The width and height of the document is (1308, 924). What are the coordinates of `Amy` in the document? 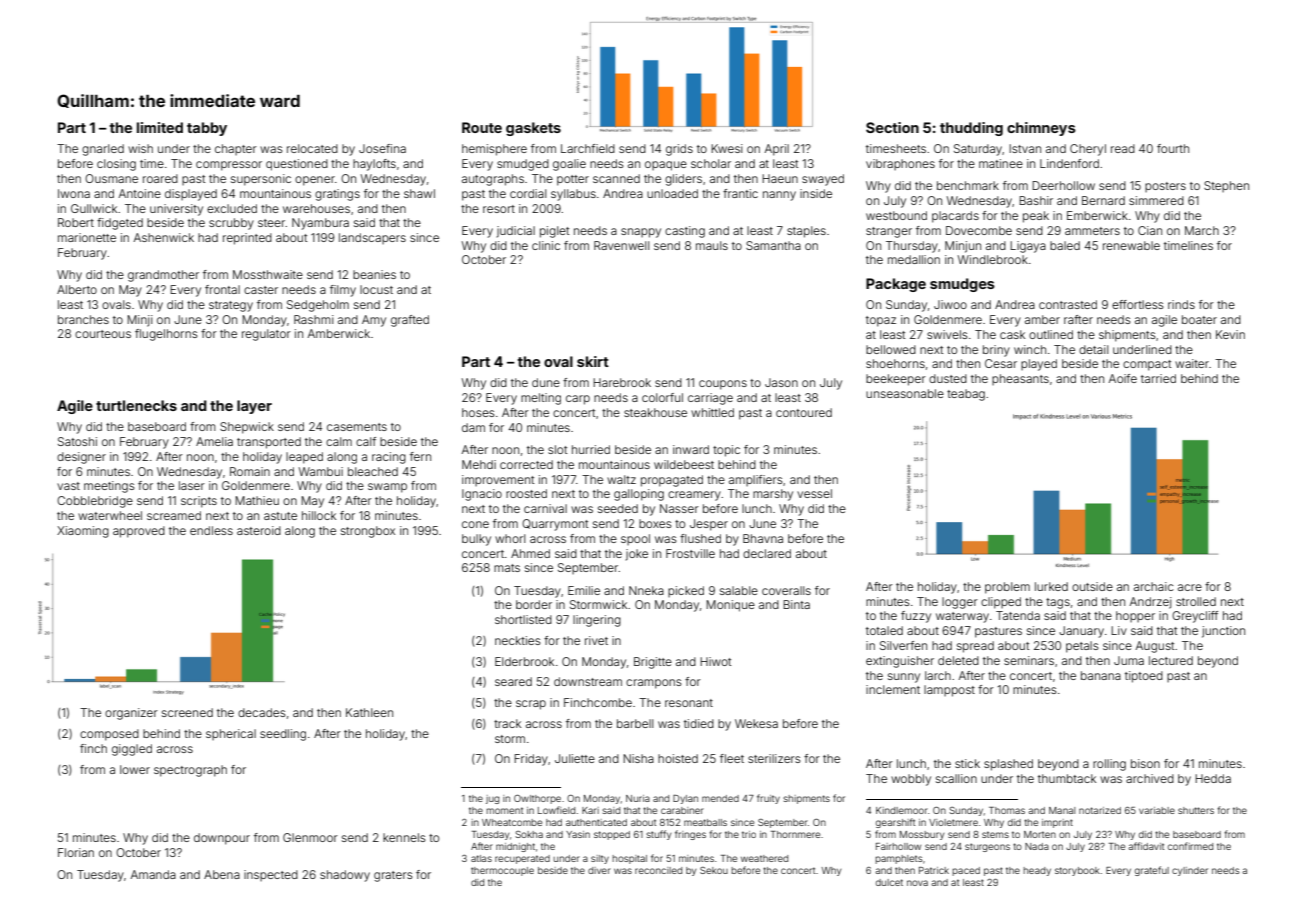 It's located at (374, 321).
